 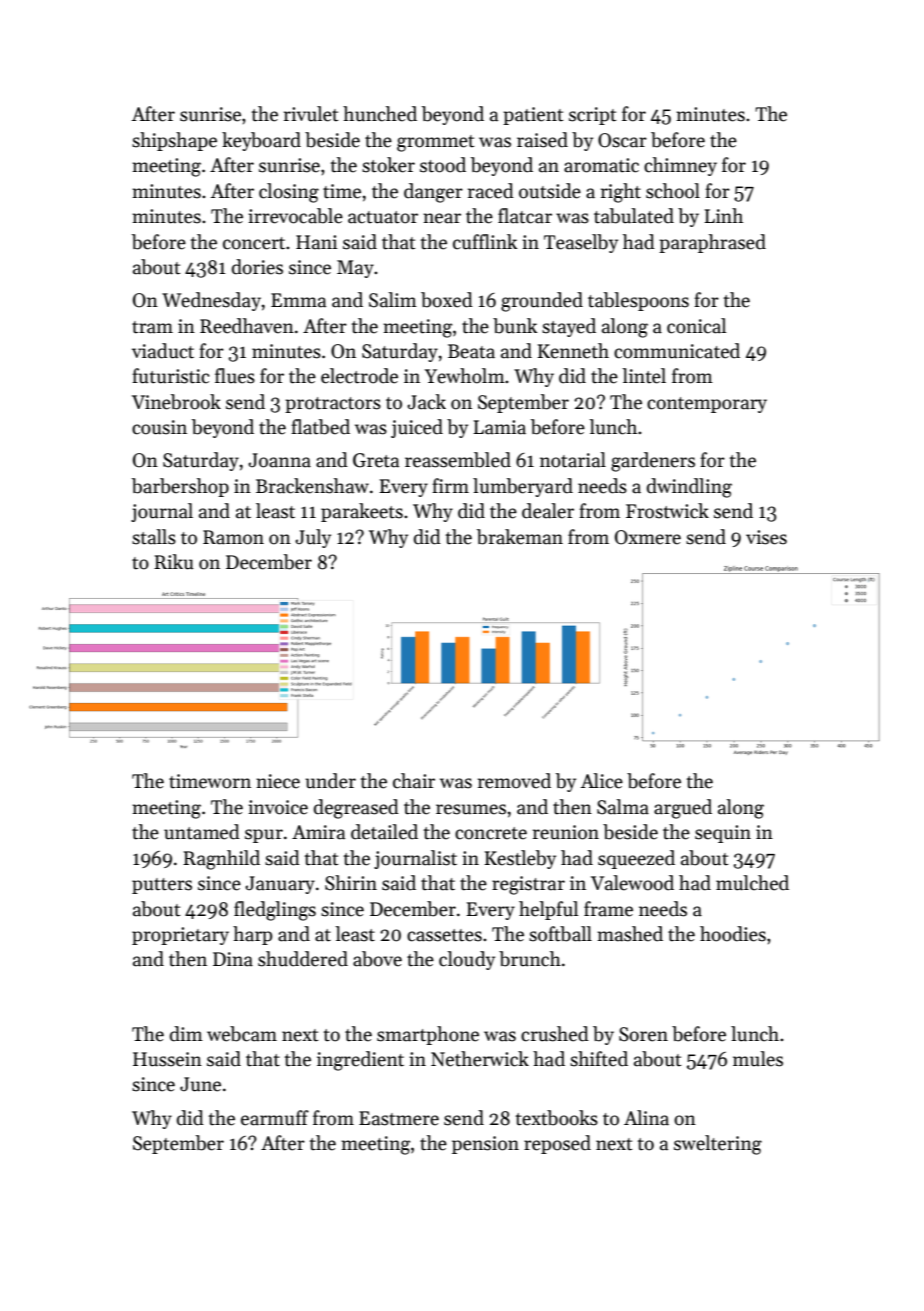 What do you see at coordinates (333, 405) in the document?
I see `protractors` at bounding box center [333, 405].
